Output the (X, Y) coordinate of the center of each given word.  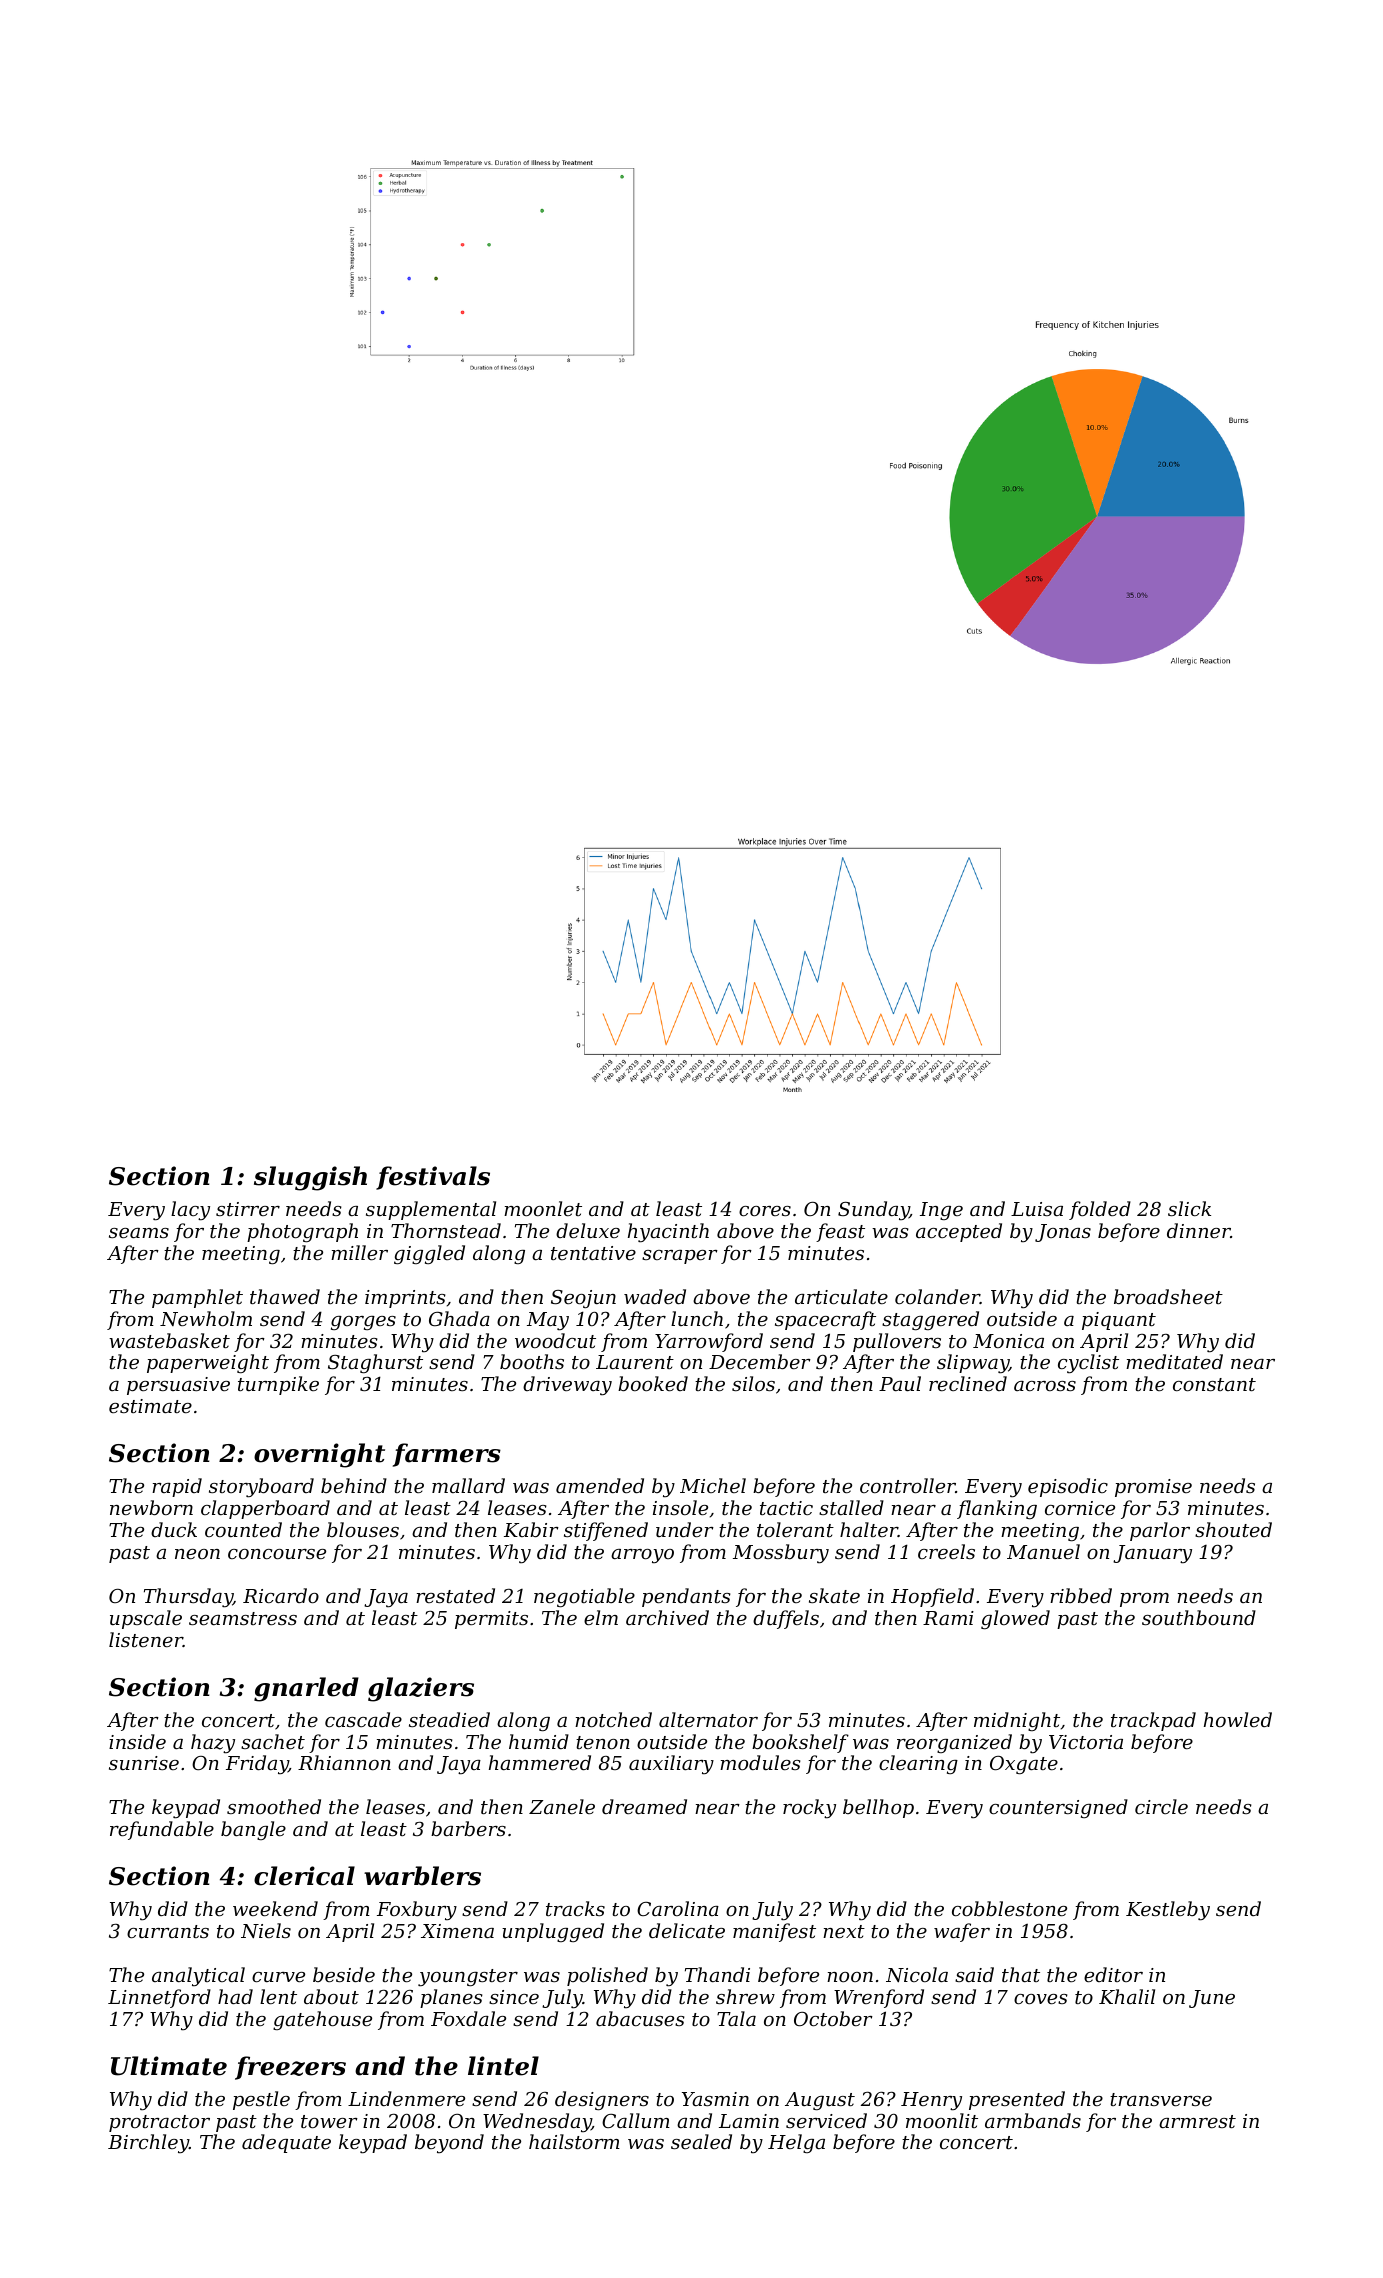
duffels (786, 1619)
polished (607, 1976)
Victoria (1086, 1742)
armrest (1197, 2121)
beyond (449, 2144)
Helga (796, 2143)
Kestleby (1168, 1911)
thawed (285, 1296)
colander (937, 1296)
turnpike (278, 1385)
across (1045, 1386)
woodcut (555, 1340)
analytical (198, 1977)
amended (600, 1485)
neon (197, 1554)
